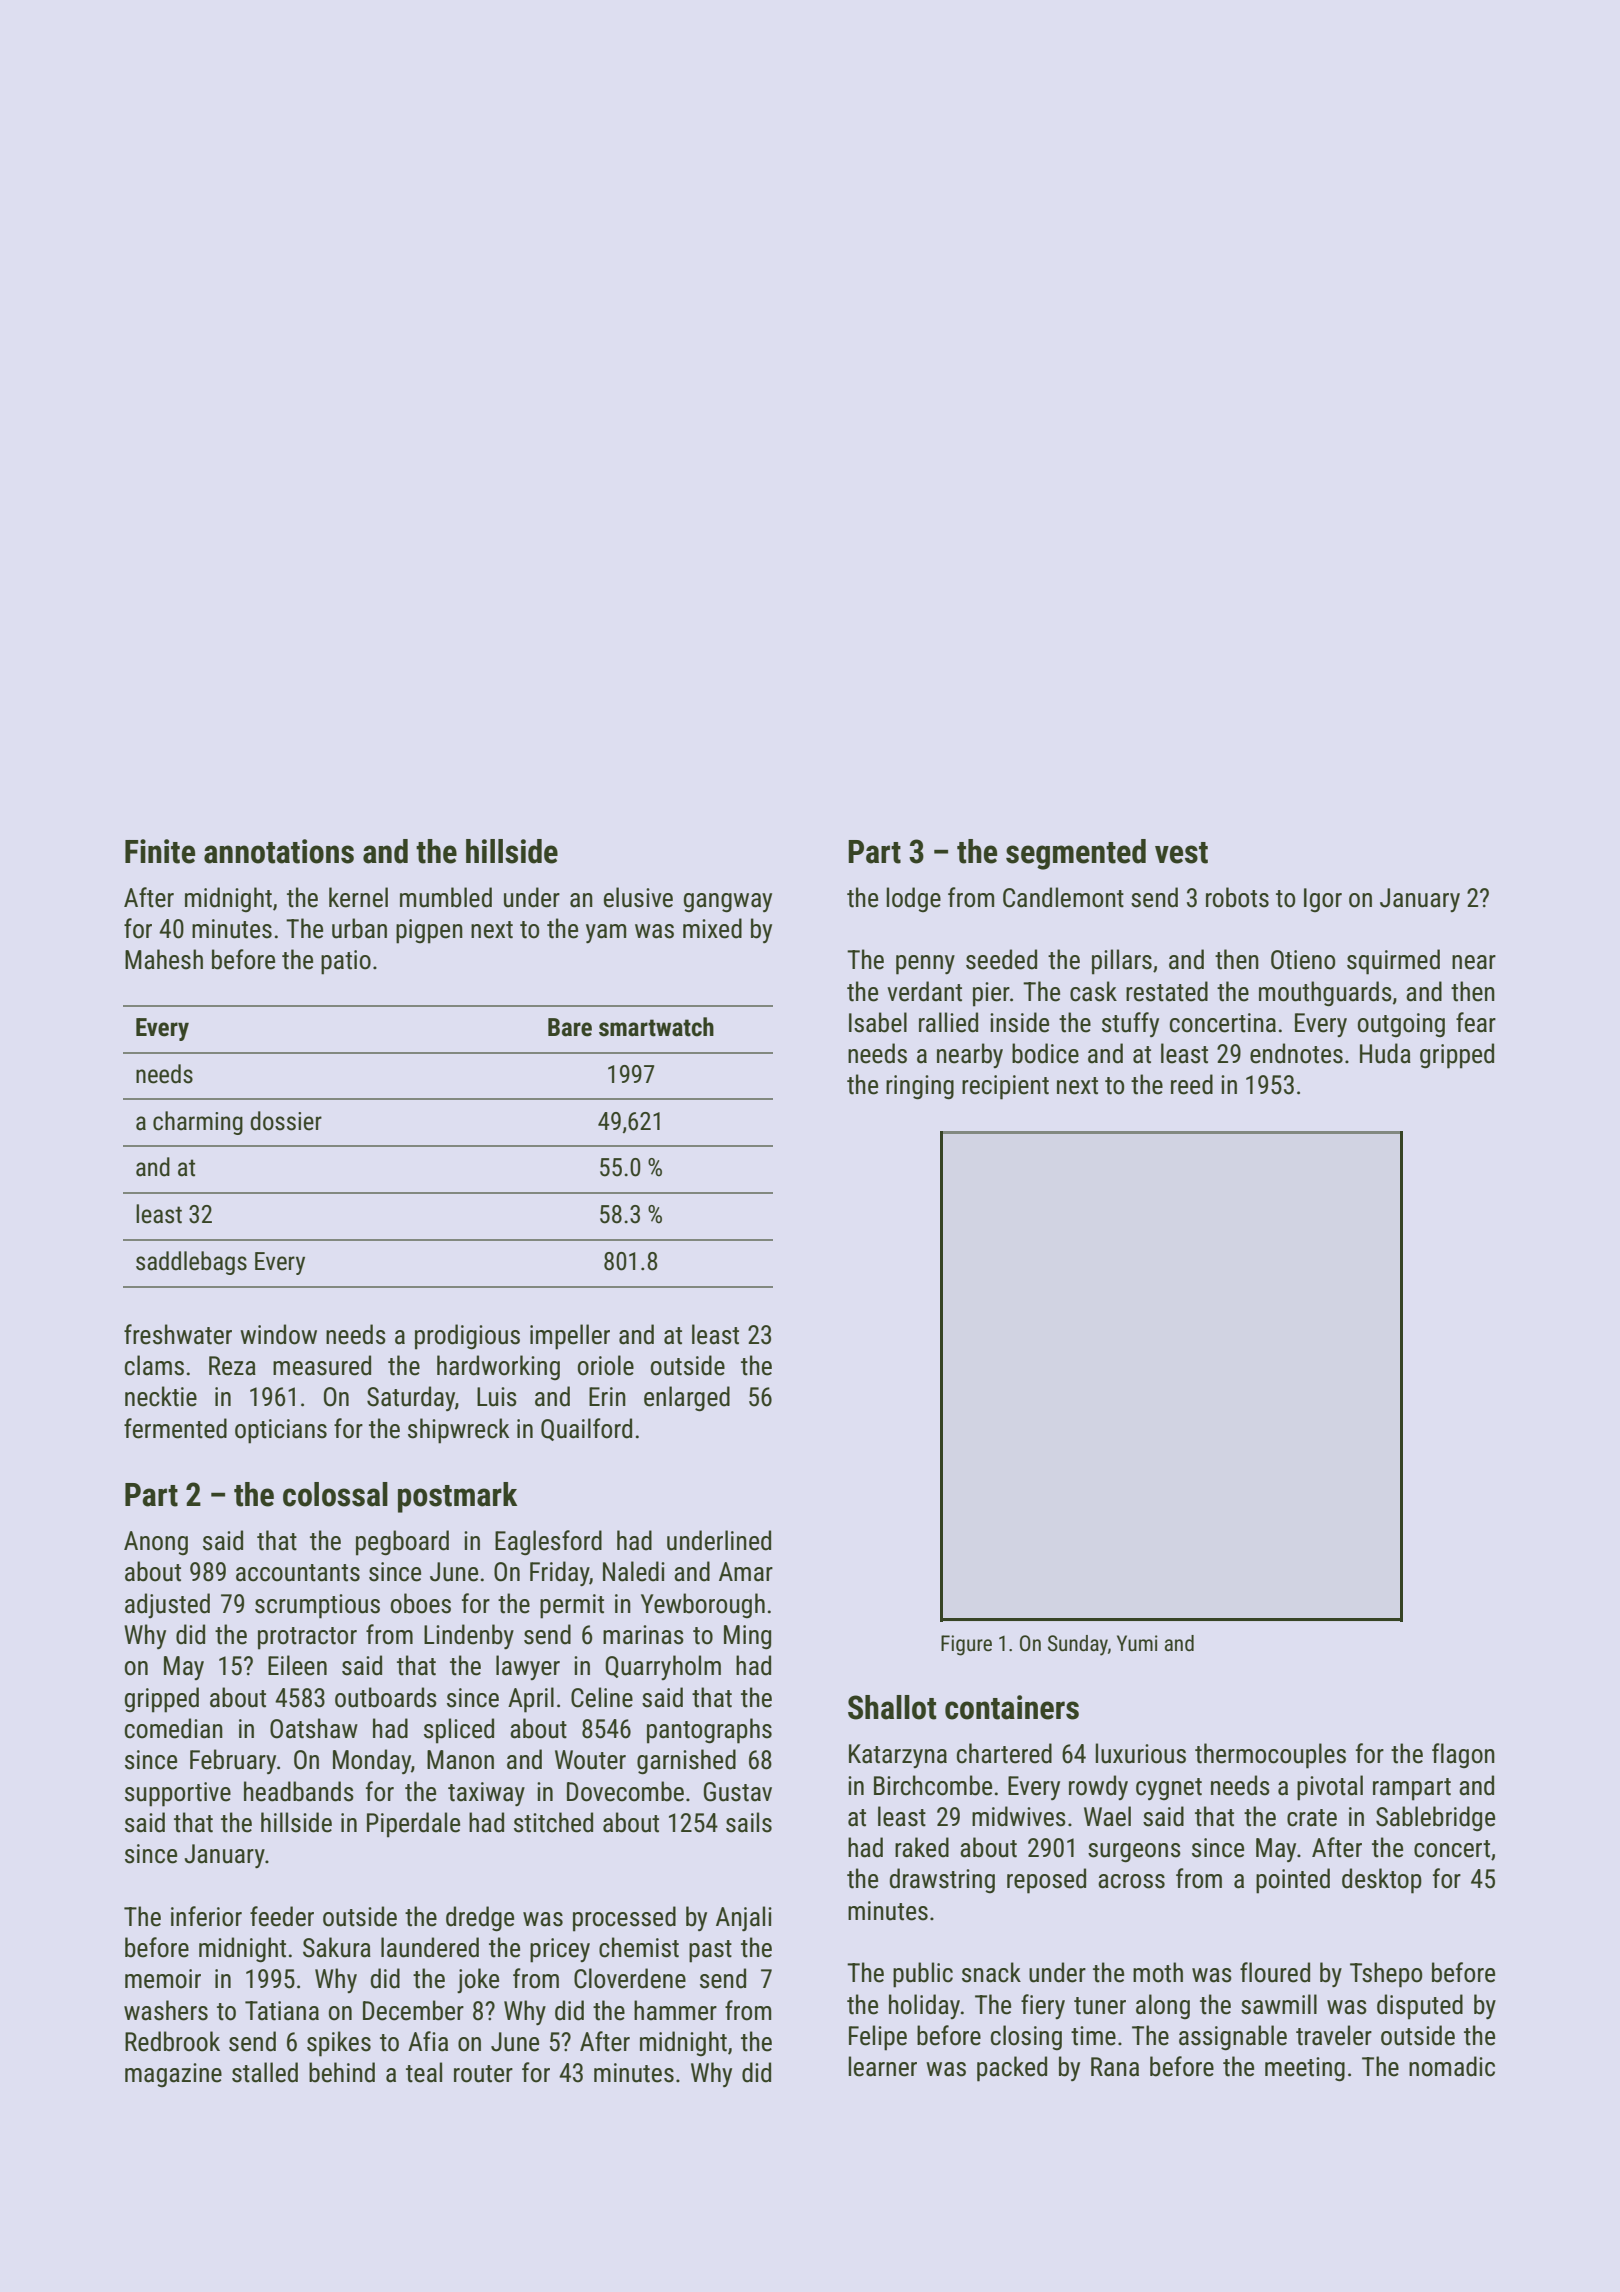  I want to click on router, so click(483, 2074).
